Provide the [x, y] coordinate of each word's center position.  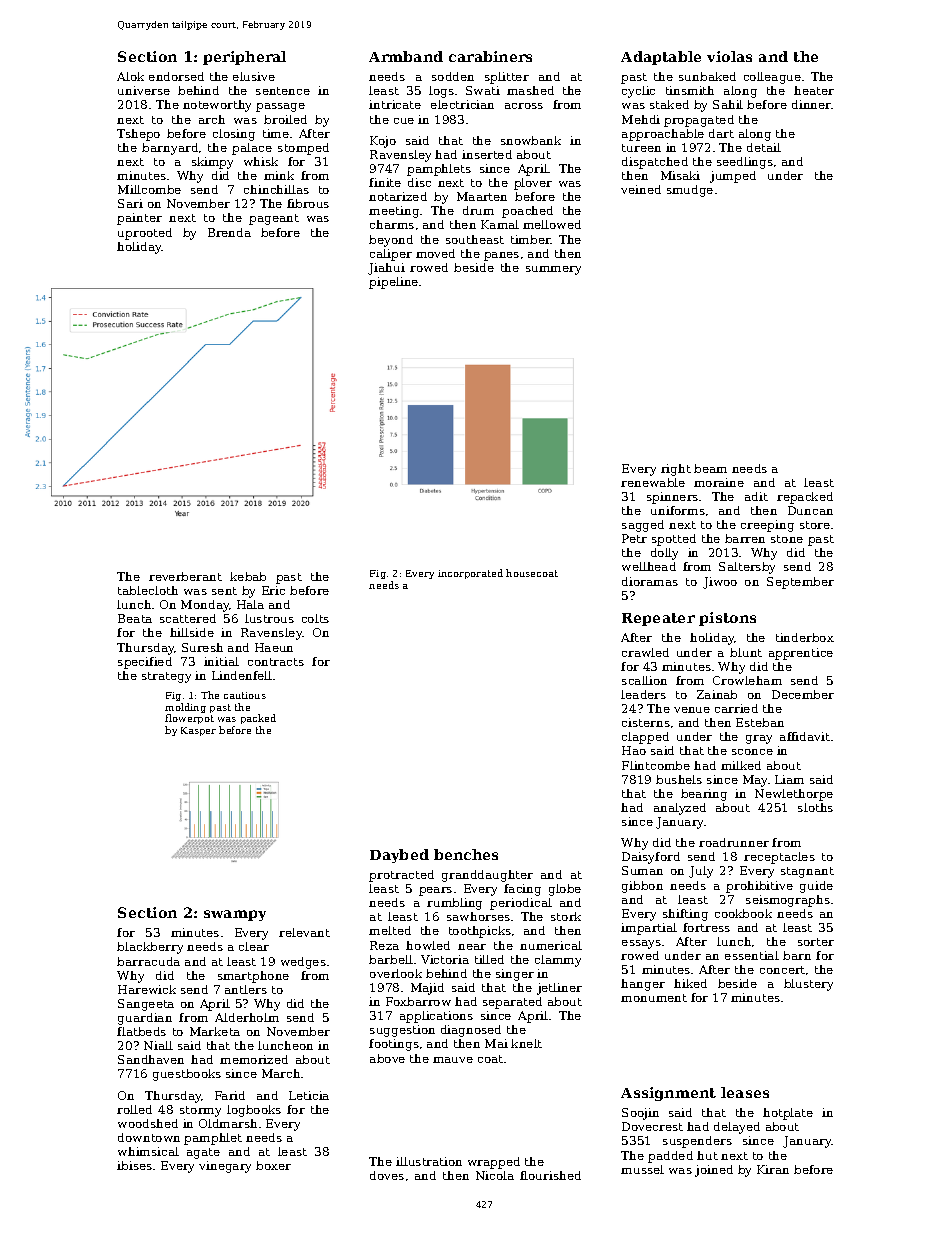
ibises [134, 1165]
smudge [690, 191]
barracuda [148, 961]
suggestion [402, 1031]
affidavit [805, 736]
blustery [808, 985]
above [387, 1058]
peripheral [244, 58]
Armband [406, 56]
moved [435, 253]
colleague [772, 78]
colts [315, 618]
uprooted [145, 234]
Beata [135, 618]
